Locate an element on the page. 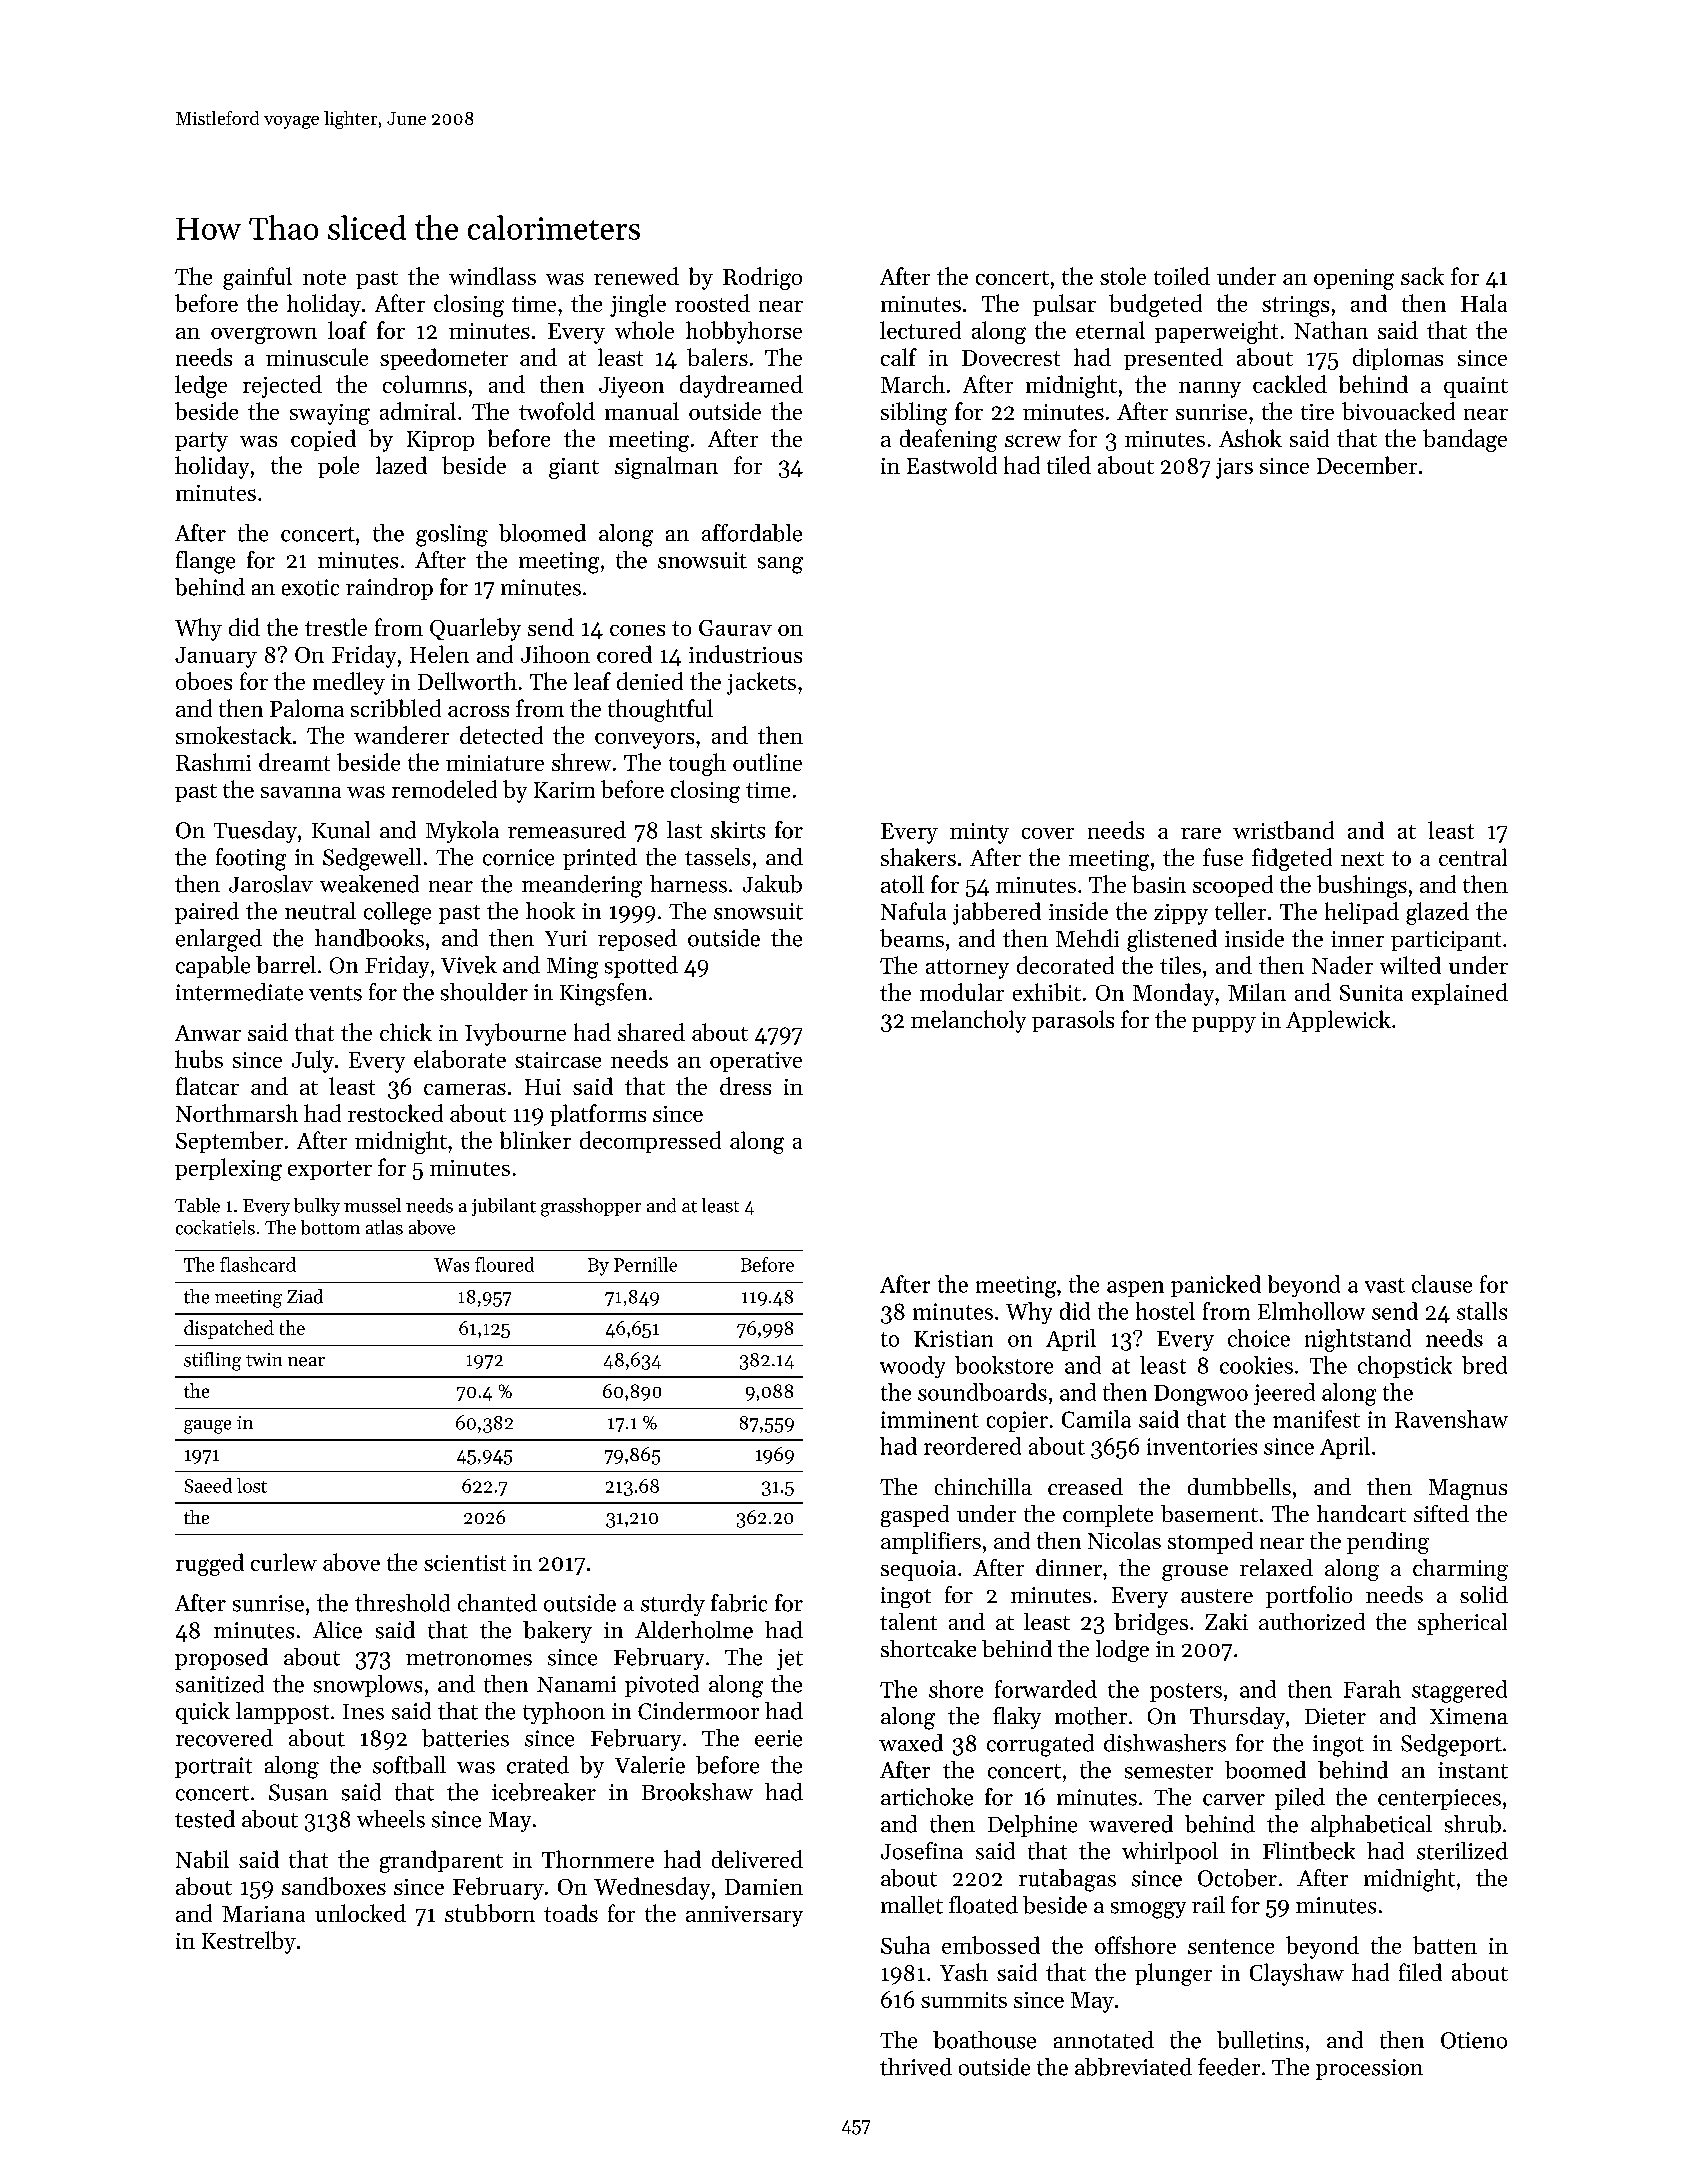 The image size is (1683, 2178). creased is located at coordinates (1085, 1486).
